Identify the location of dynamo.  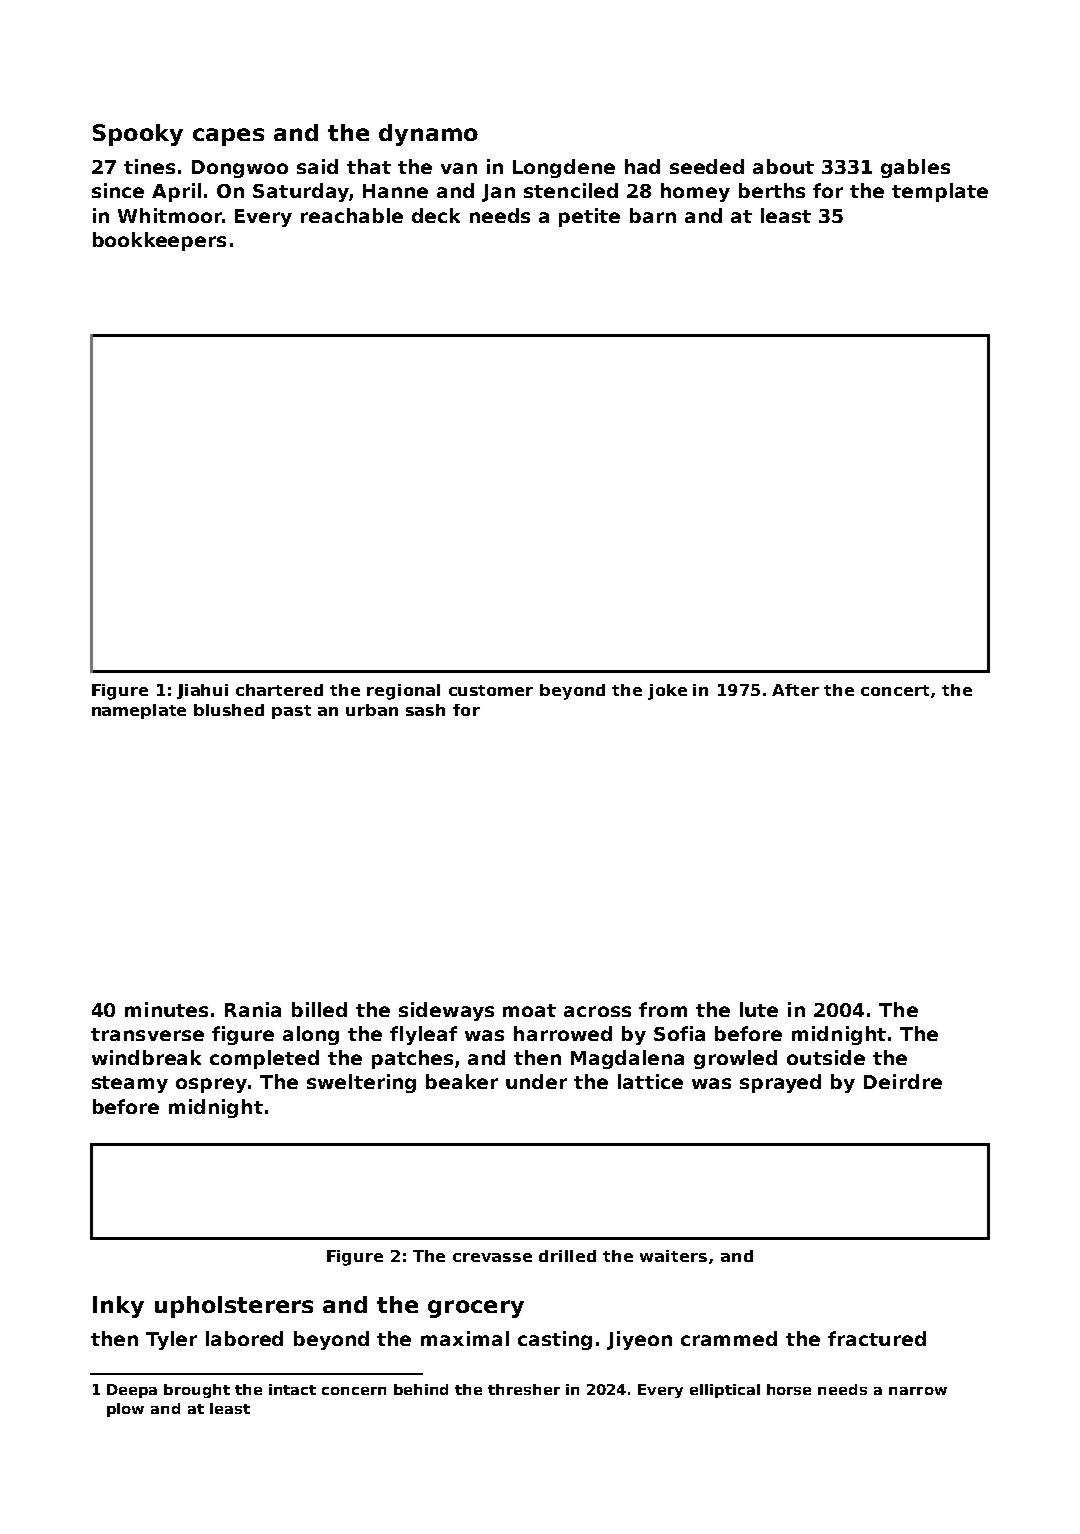
(428, 135).
